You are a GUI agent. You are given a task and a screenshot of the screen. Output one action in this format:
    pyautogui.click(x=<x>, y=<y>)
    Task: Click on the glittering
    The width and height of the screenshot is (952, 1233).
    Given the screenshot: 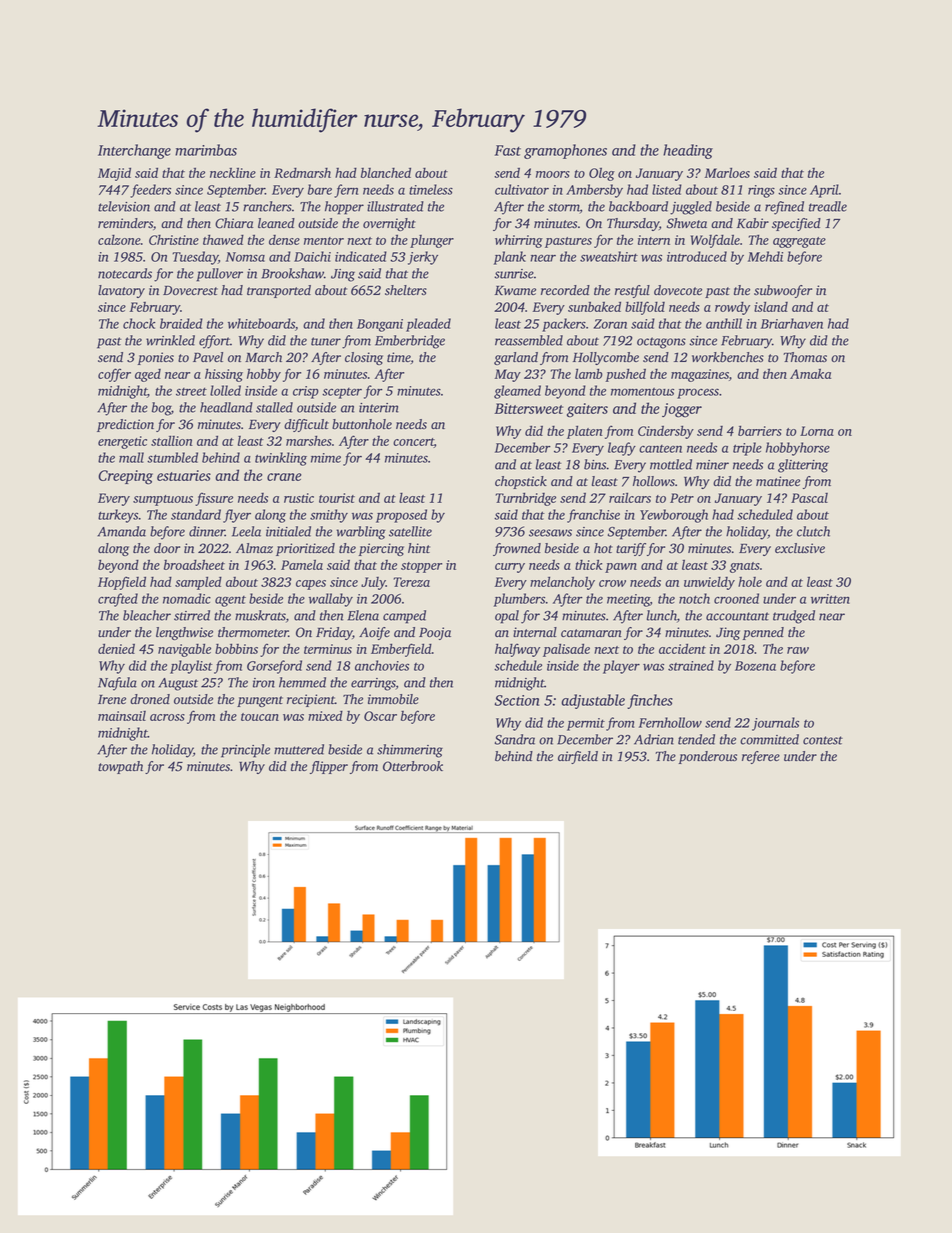 What is the action you would take?
    pyautogui.click(x=803, y=466)
